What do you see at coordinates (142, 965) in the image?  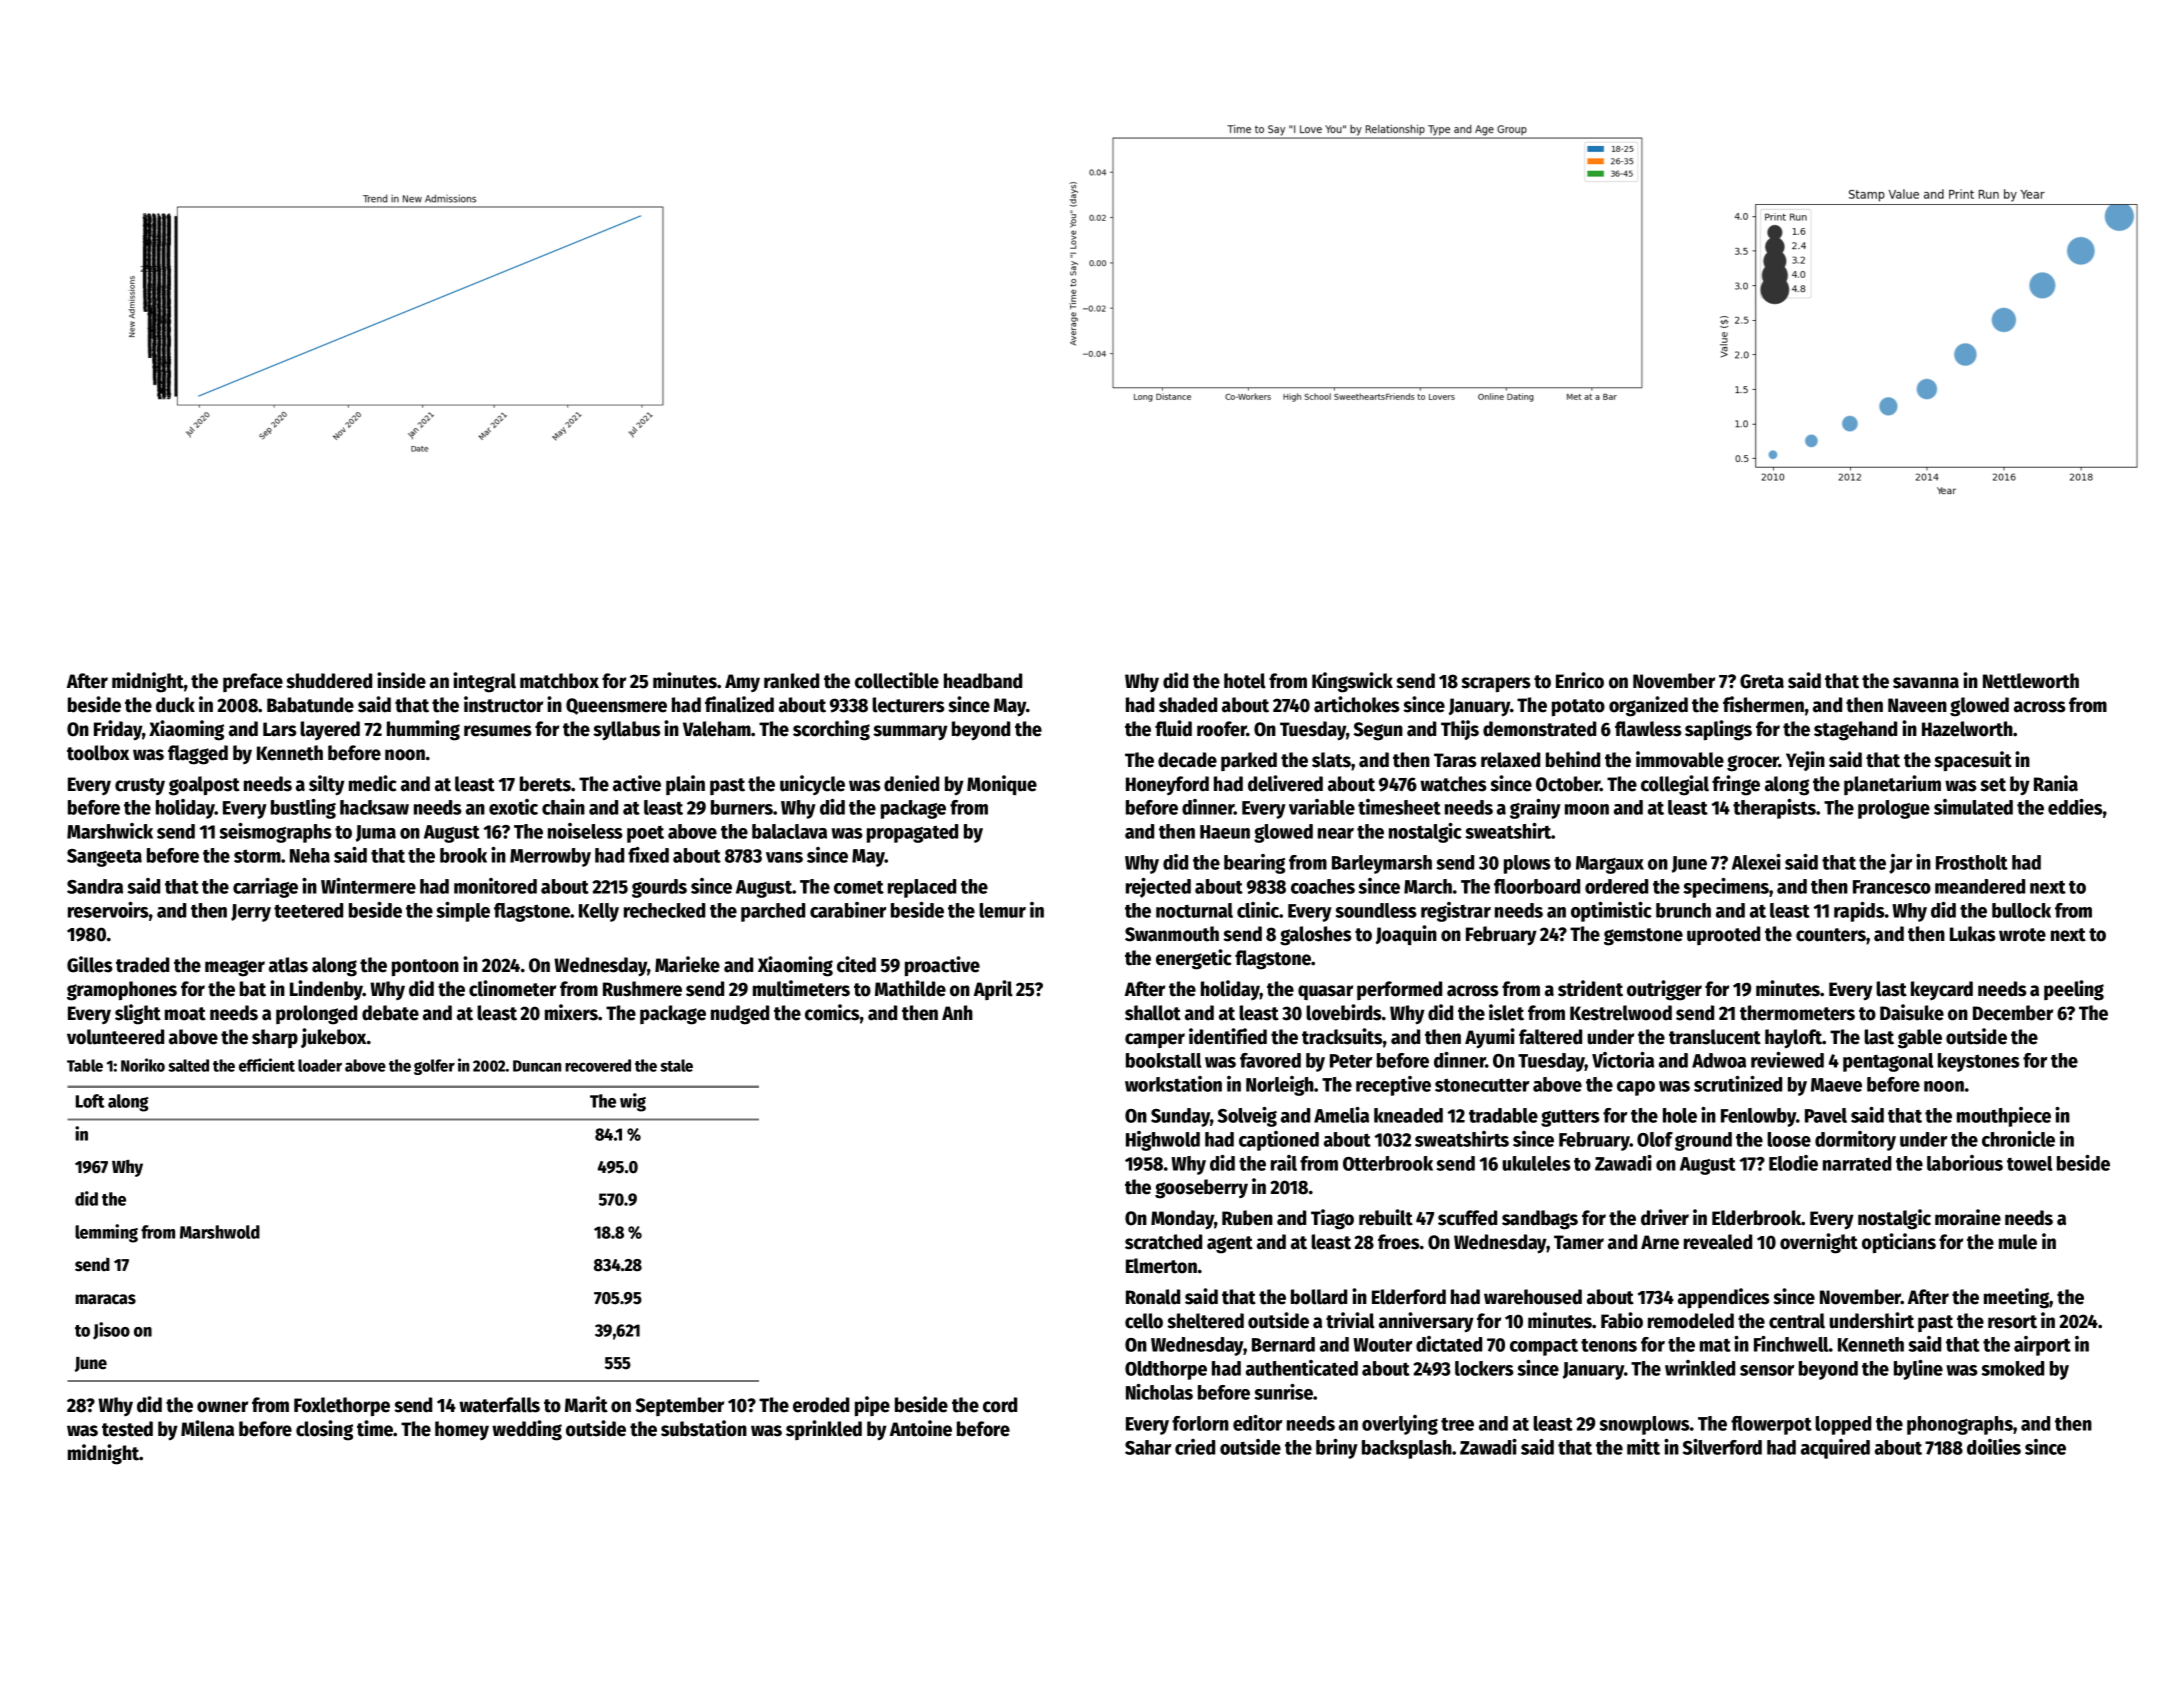 I see `traded` at bounding box center [142, 965].
